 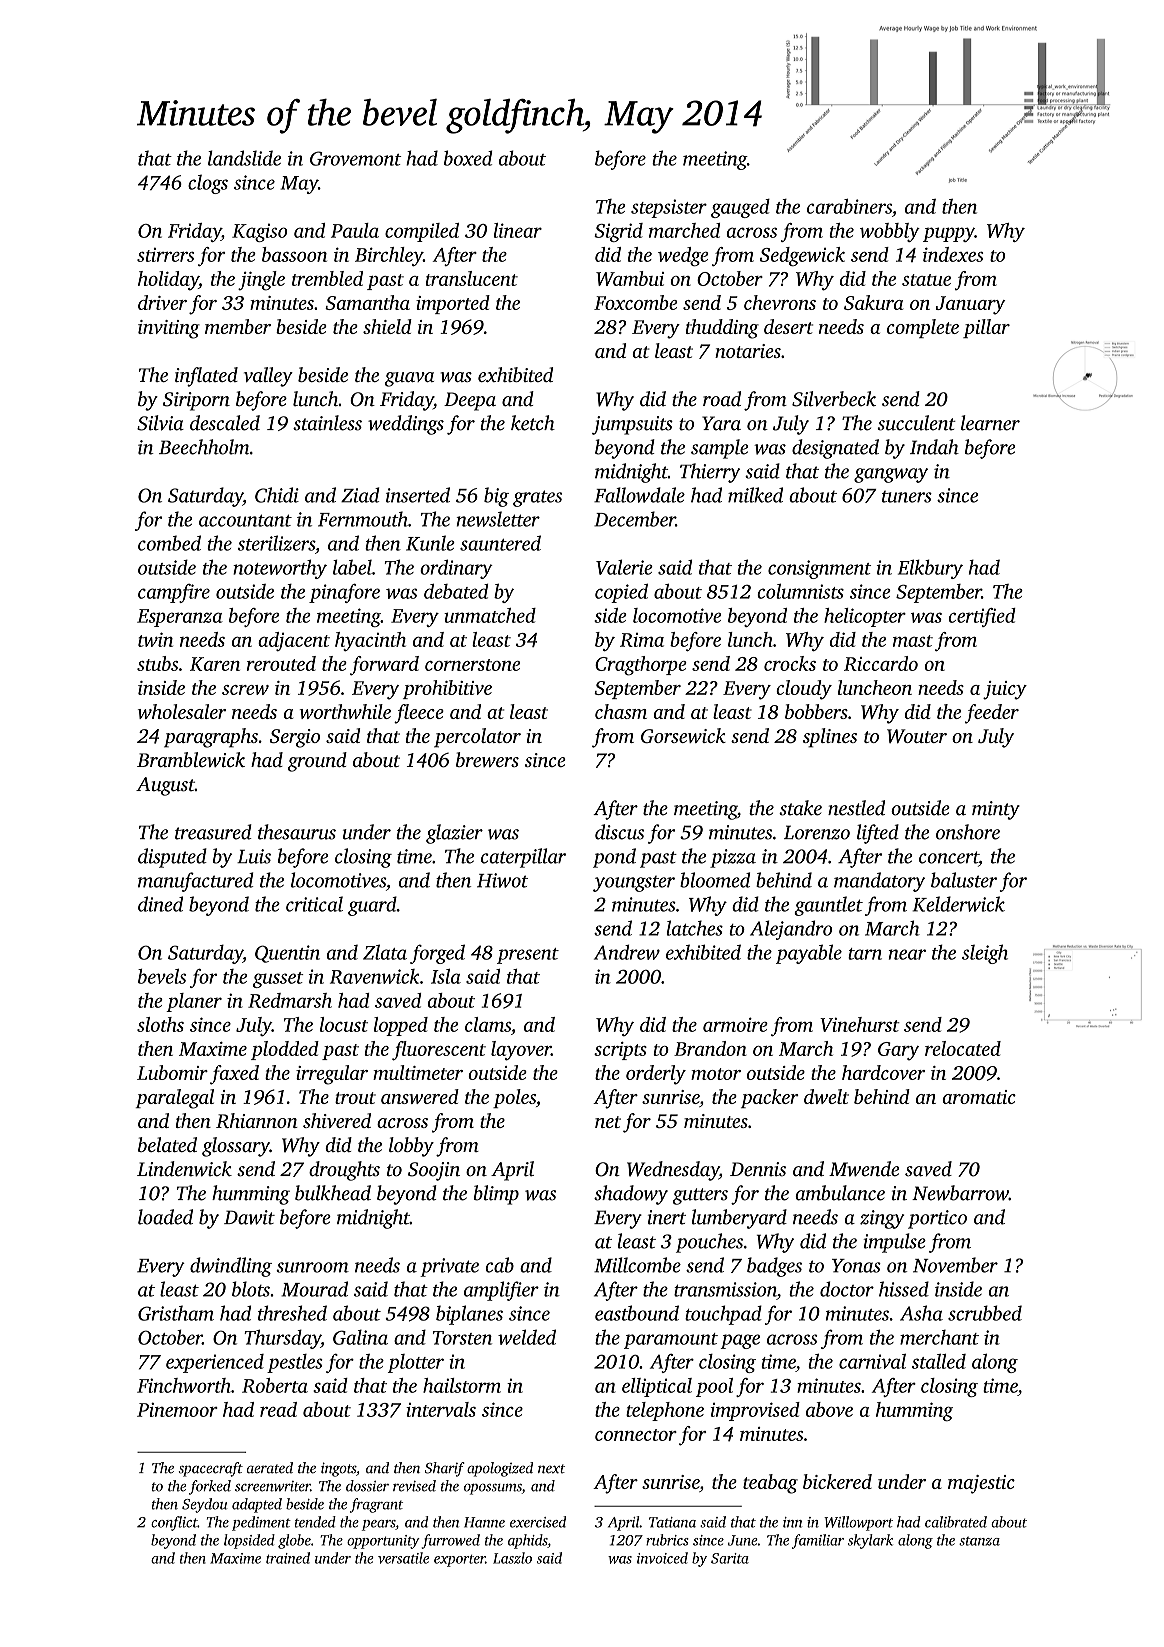 I want to click on Rima, so click(x=642, y=640).
